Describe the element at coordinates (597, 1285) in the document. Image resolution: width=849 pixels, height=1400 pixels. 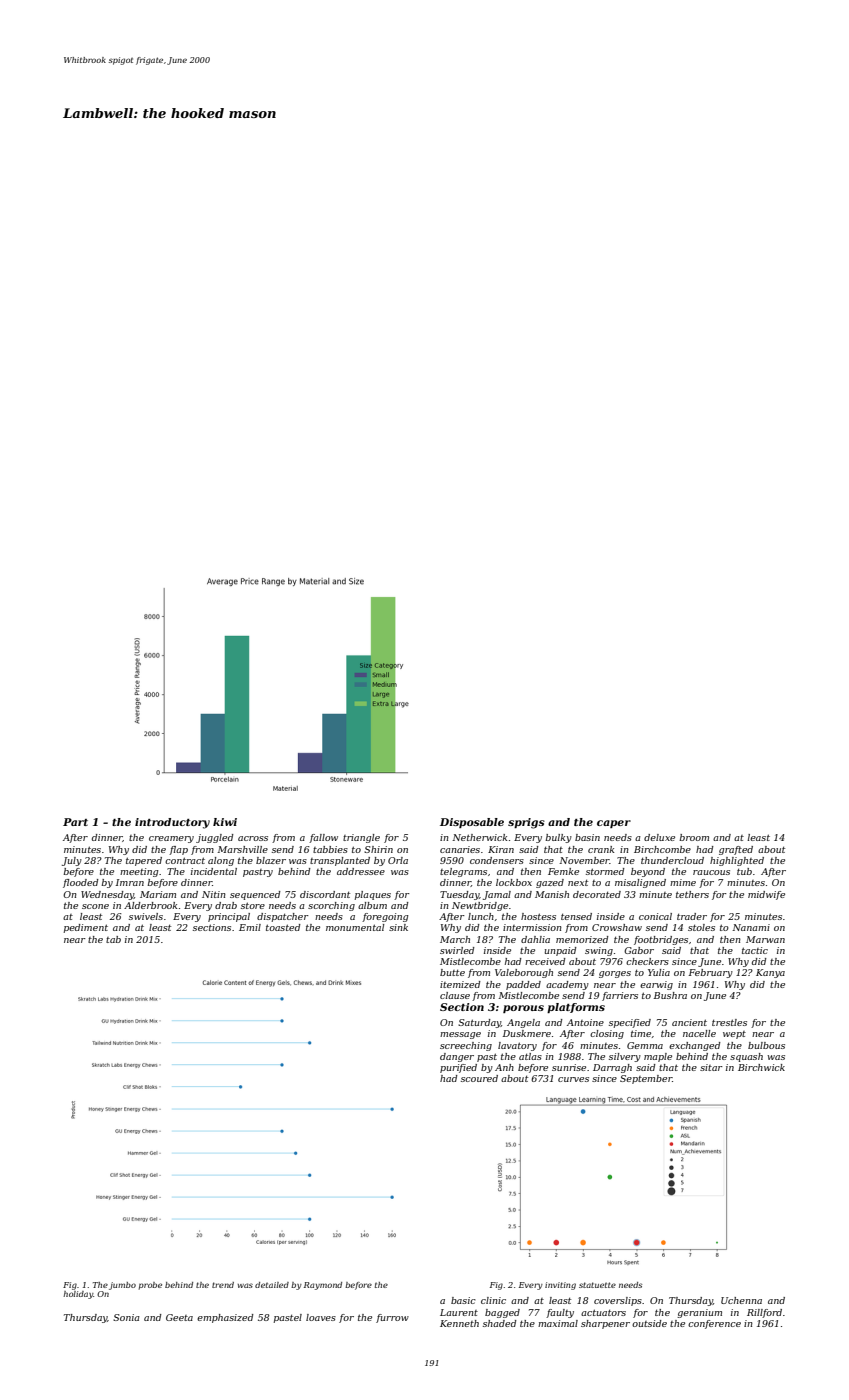
I see `statuette` at that location.
